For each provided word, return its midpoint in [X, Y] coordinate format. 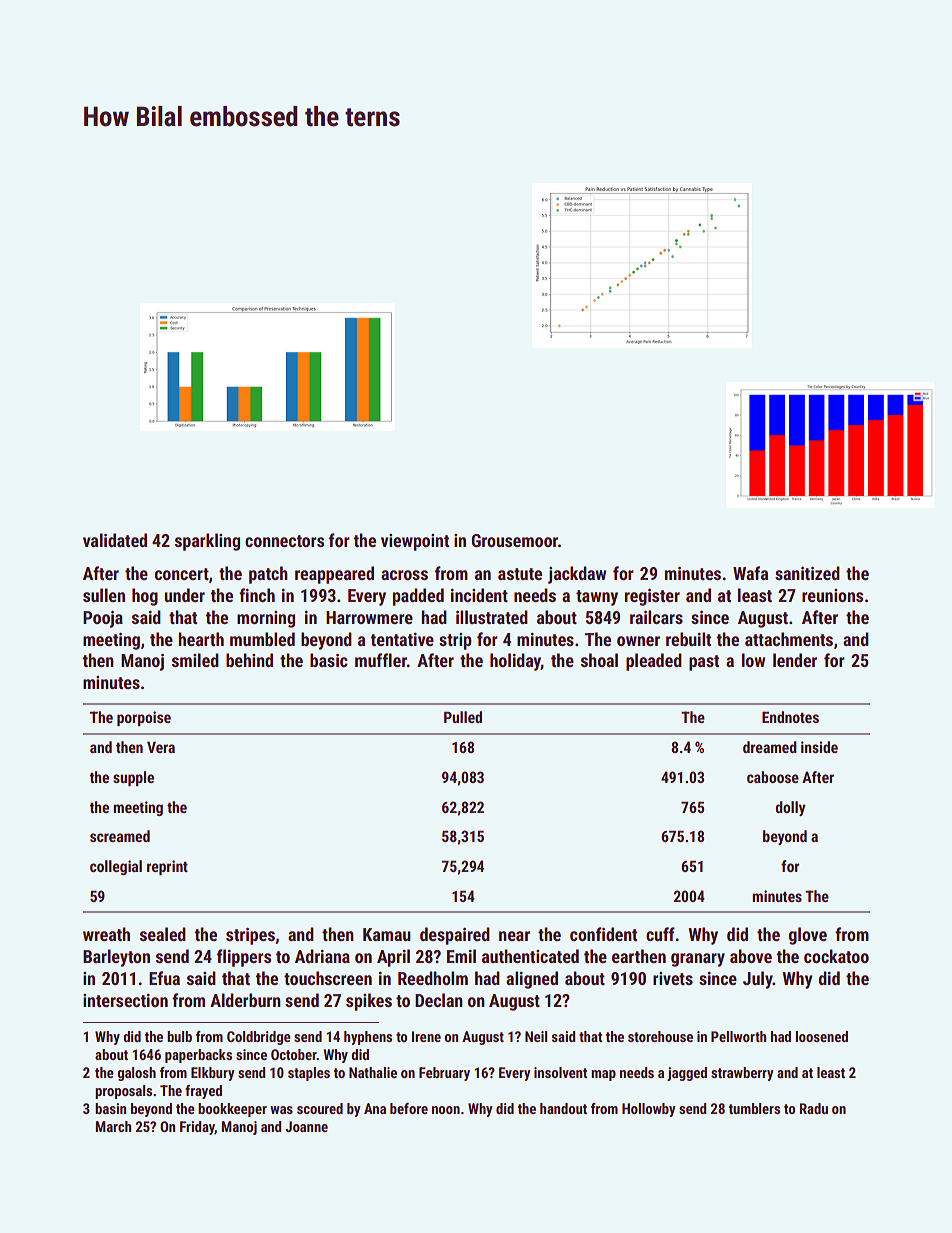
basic [329, 660]
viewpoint [415, 542]
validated [115, 540]
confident [603, 934]
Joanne [306, 1126]
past [704, 663]
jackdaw [577, 575]
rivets [673, 978]
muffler [381, 660]
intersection [125, 1000]
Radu [813, 1108]
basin [110, 1108]
